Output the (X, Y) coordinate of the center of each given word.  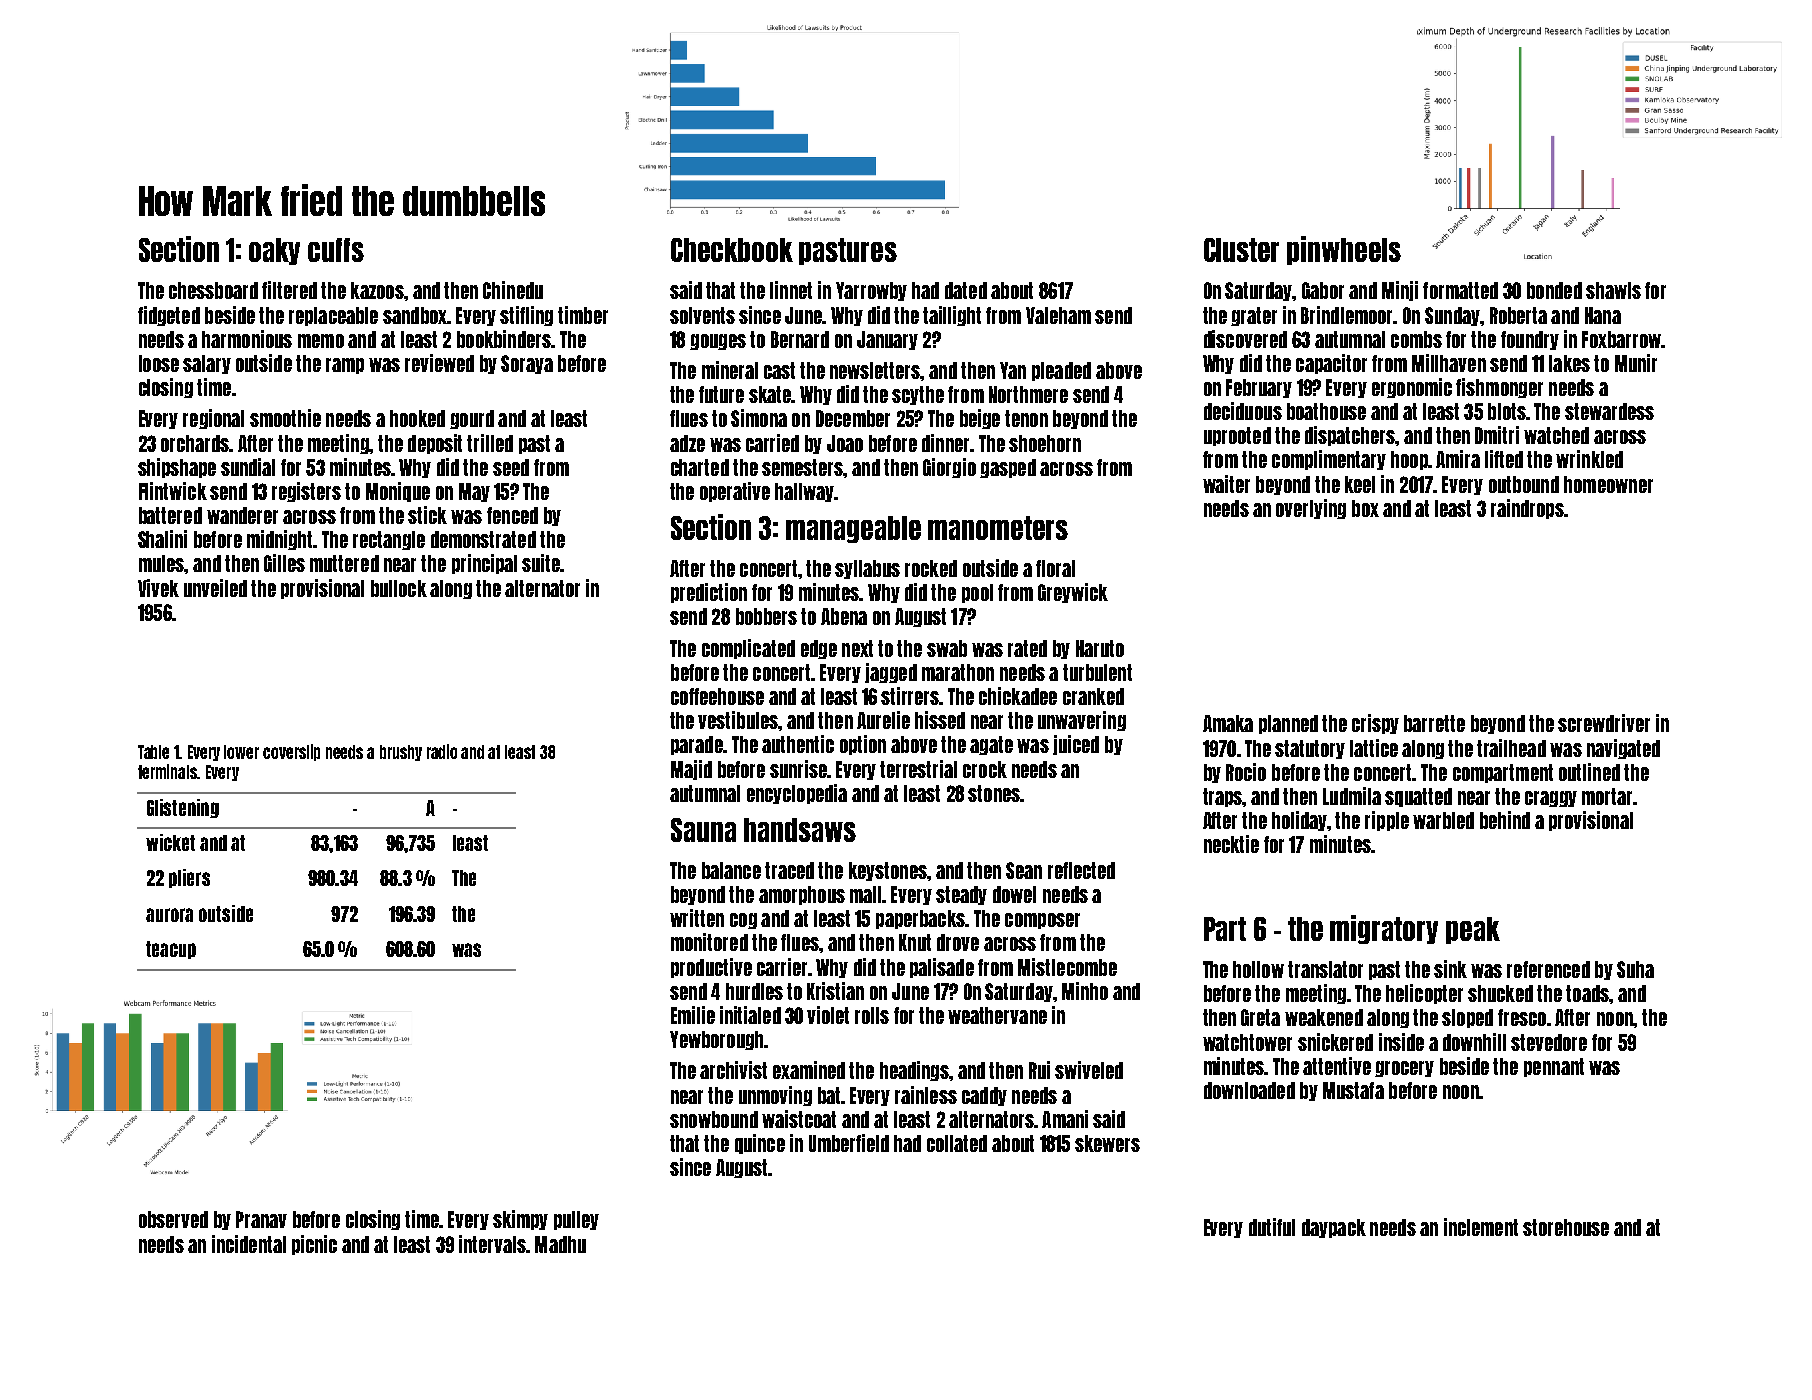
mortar (1607, 796)
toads (1587, 993)
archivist (733, 1070)
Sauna (703, 830)
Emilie (693, 1015)
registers (306, 492)
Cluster (1241, 250)
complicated (748, 649)
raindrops (1527, 509)
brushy (401, 753)
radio (442, 751)
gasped (1008, 468)
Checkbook (732, 250)
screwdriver (1604, 723)
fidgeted (169, 316)
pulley (576, 1220)
